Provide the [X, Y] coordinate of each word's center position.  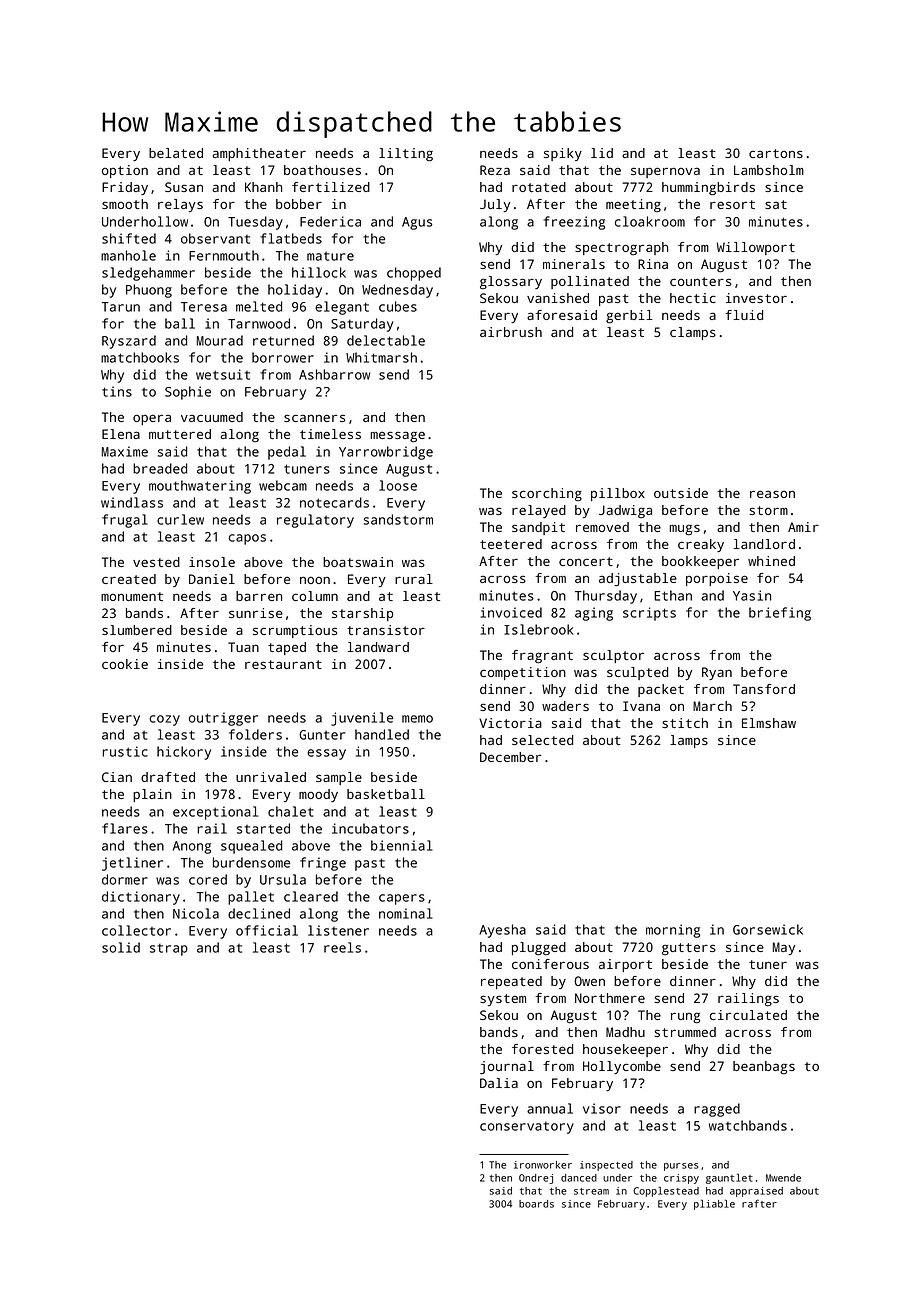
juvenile [362, 719]
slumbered [137, 630]
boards [536, 1204]
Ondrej [536, 1179]
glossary [511, 282]
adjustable [638, 579]
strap [169, 950]
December [511, 757]
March [712, 706]
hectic [693, 298]
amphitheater [259, 154]
